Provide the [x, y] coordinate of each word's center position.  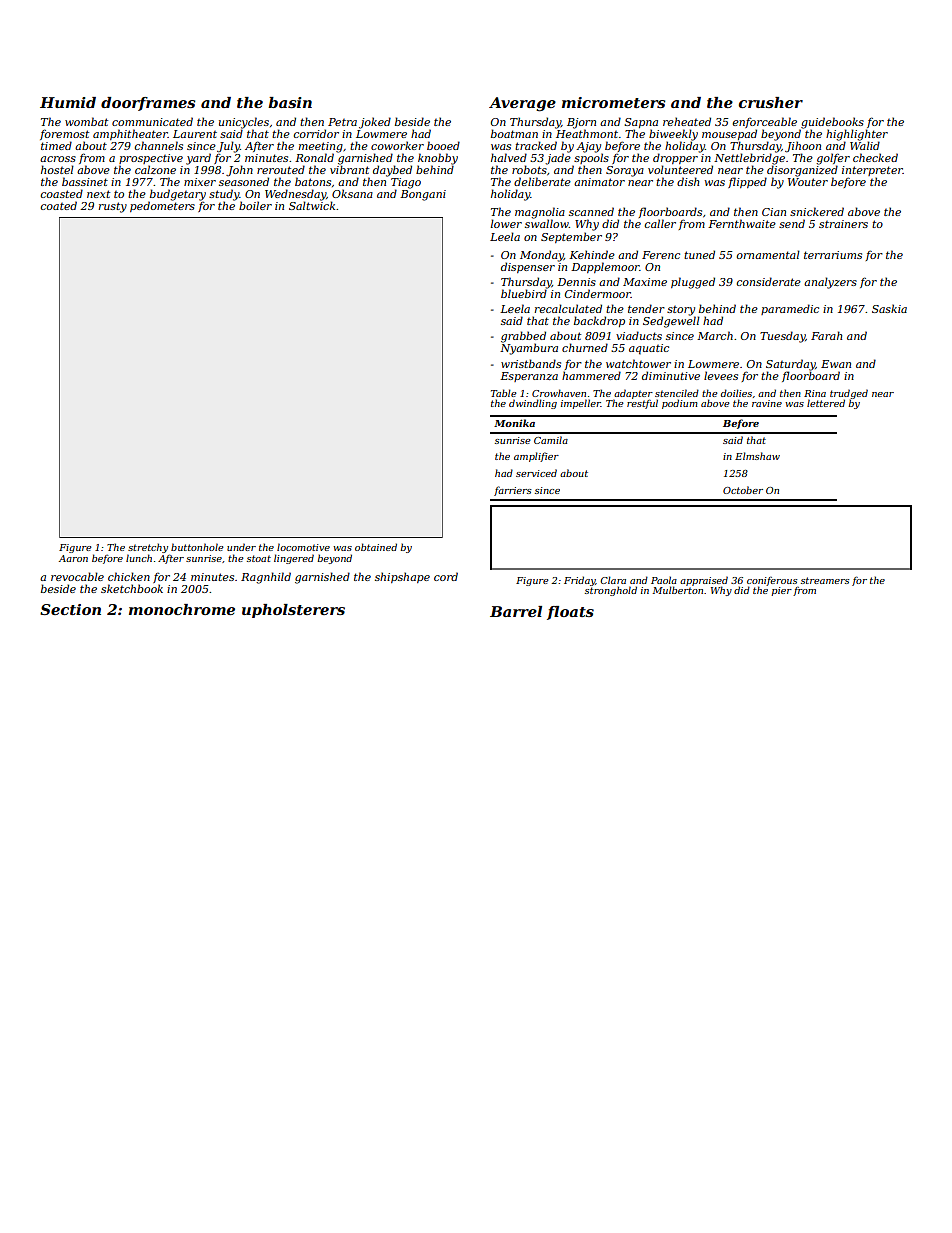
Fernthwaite [742, 223]
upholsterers [293, 611]
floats [570, 613]
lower [506, 223]
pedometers [162, 206]
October [743, 490]
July [228, 147]
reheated [687, 121]
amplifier [536, 457]
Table [504, 393]
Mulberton [678, 590]
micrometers [613, 102]
